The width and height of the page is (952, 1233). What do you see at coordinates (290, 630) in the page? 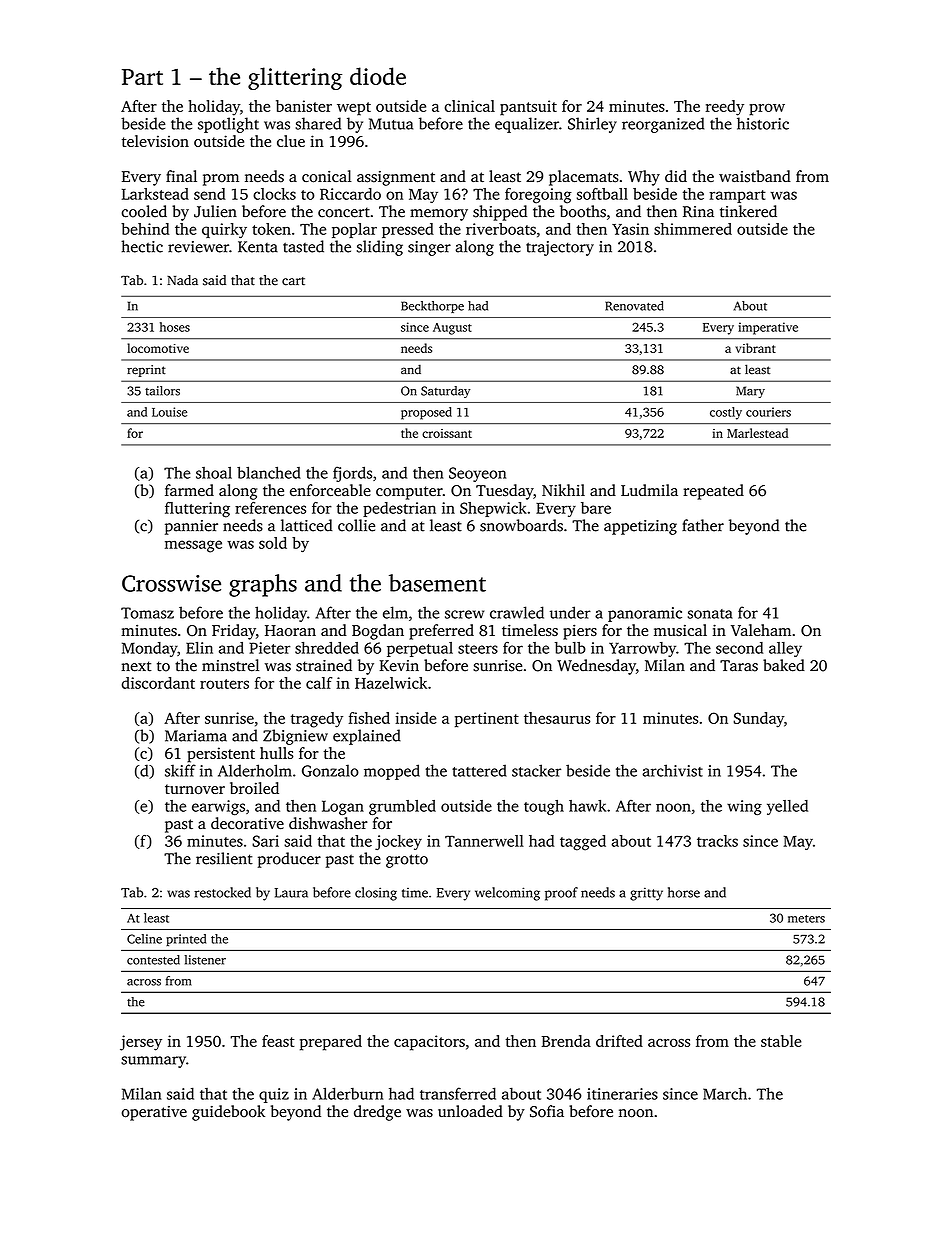
I see `Haoran` at bounding box center [290, 630].
